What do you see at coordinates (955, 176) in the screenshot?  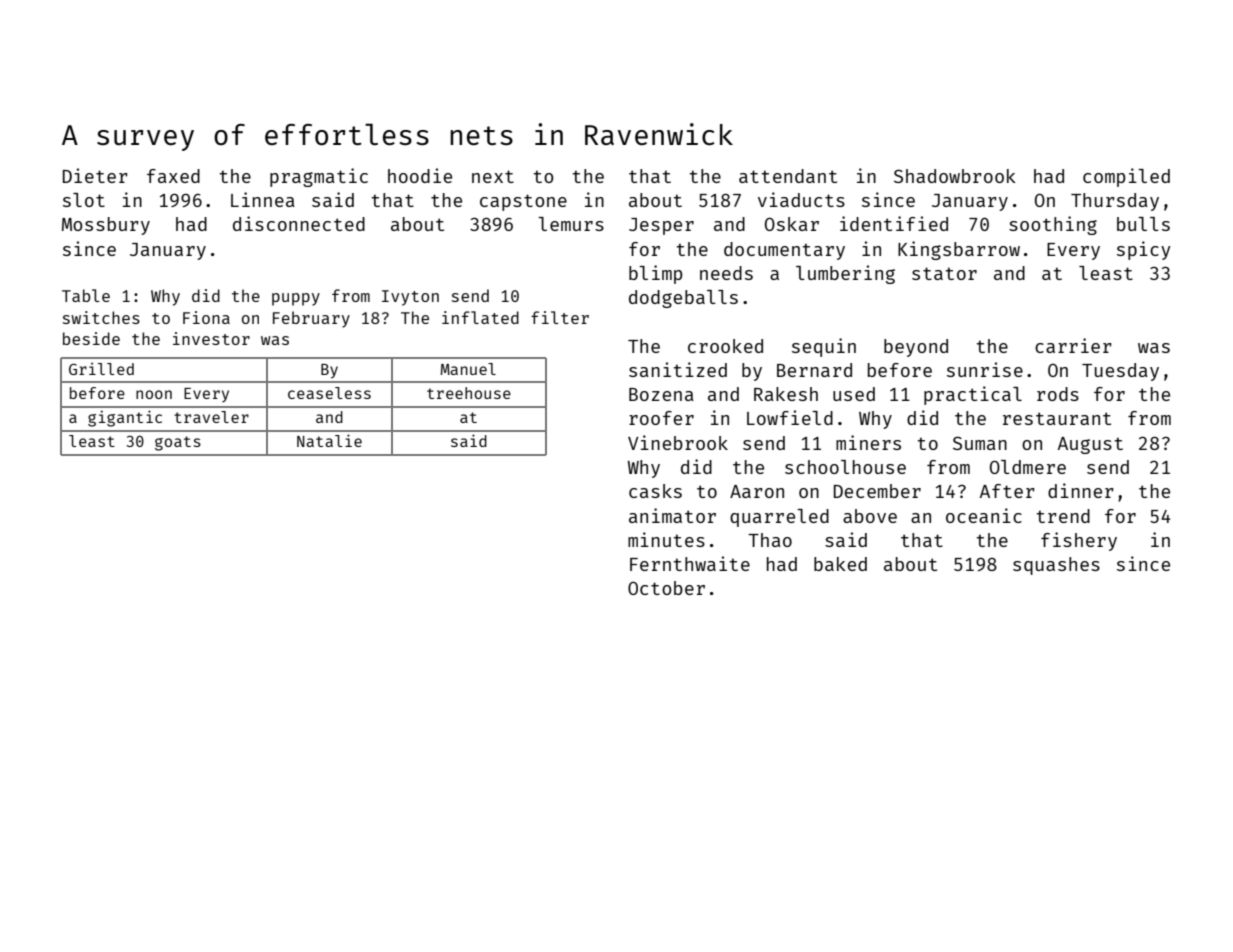 I see `Shadowbrook` at bounding box center [955, 176].
